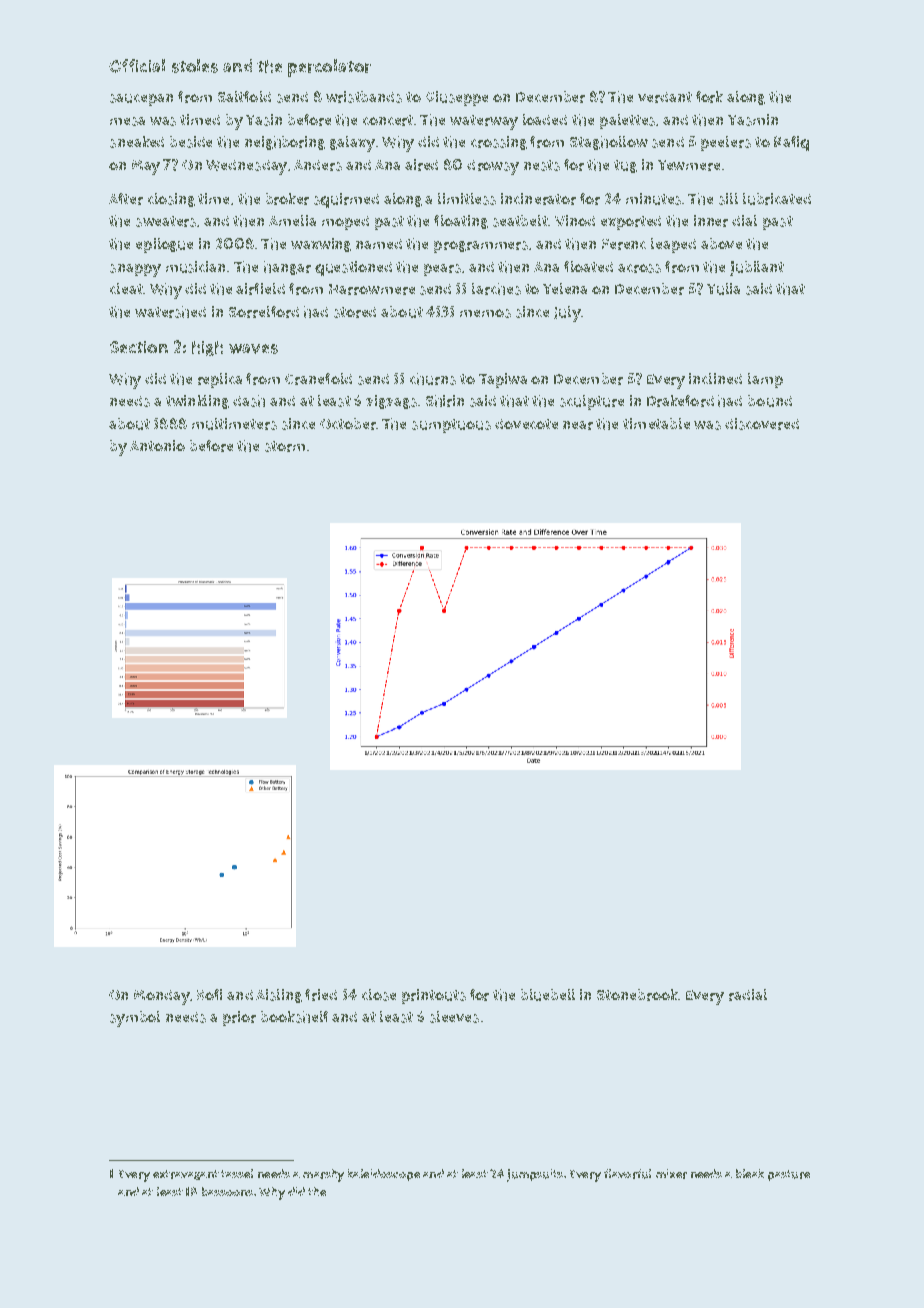  What do you see at coordinates (499, 143) in the page?
I see `crossing` at bounding box center [499, 143].
